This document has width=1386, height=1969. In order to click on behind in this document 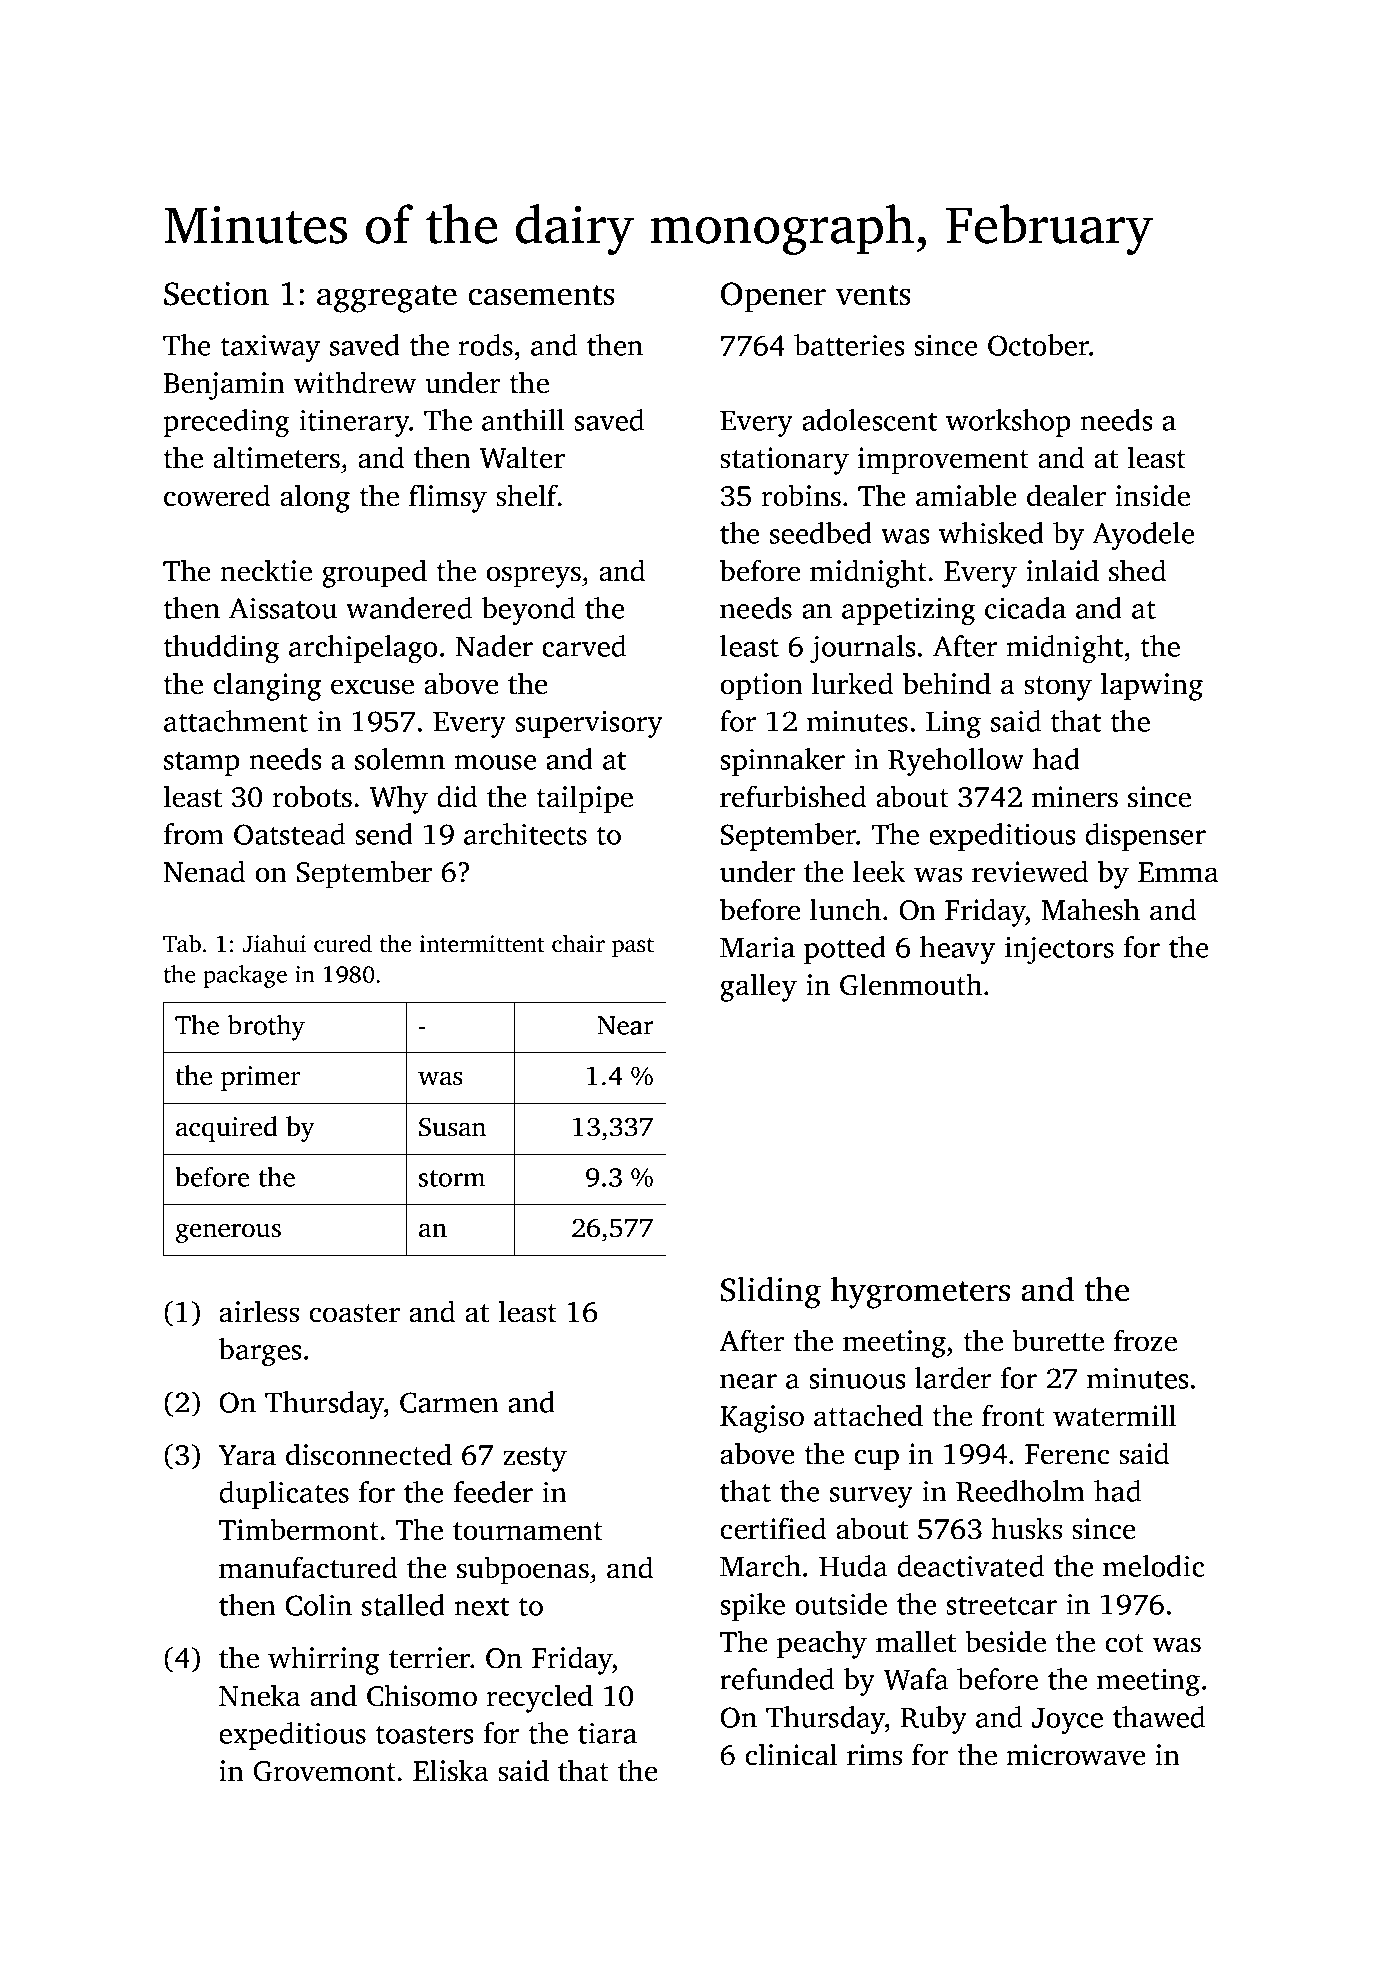, I will do `click(947, 683)`.
